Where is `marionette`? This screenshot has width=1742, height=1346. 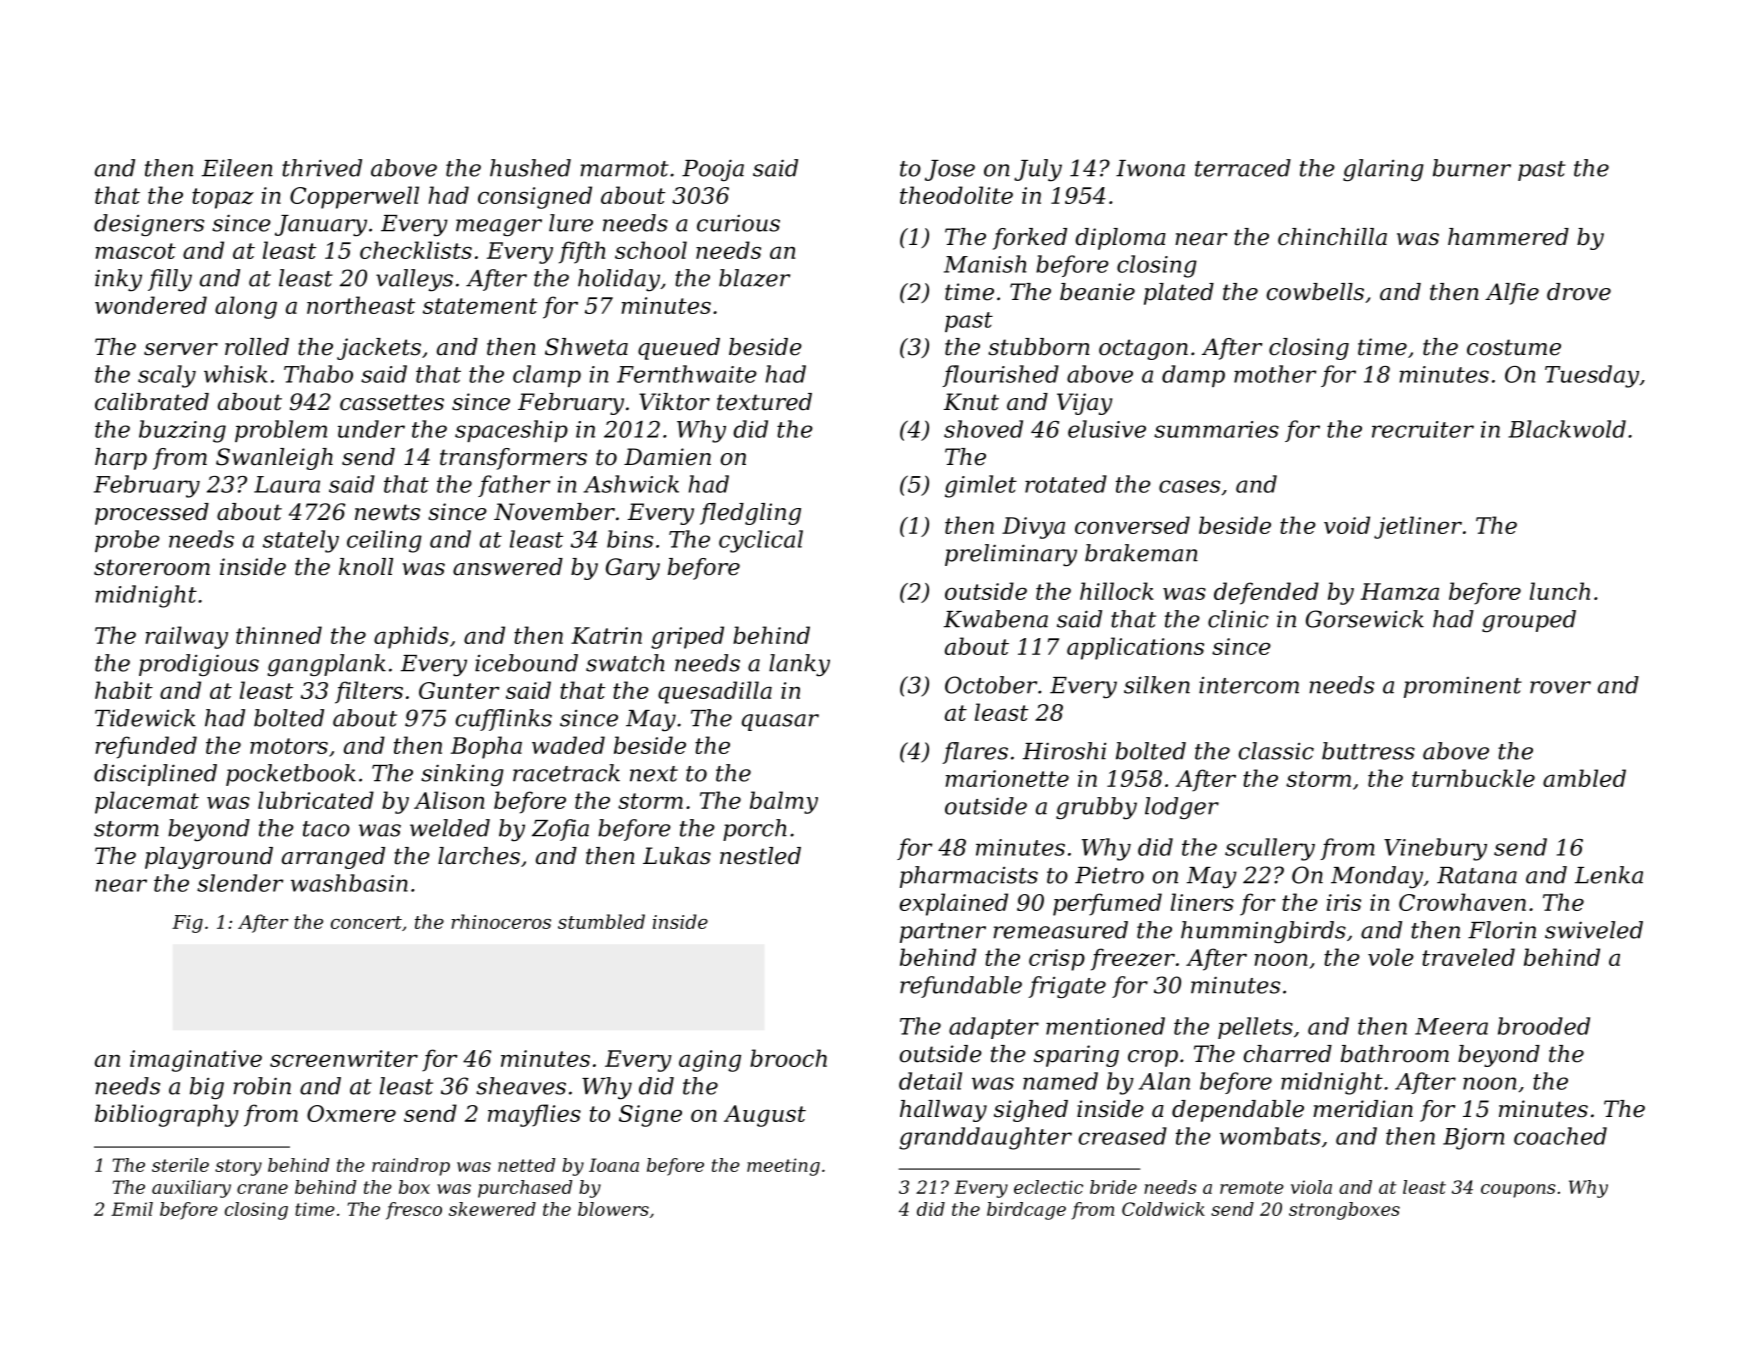
marionette is located at coordinates (1007, 778).
